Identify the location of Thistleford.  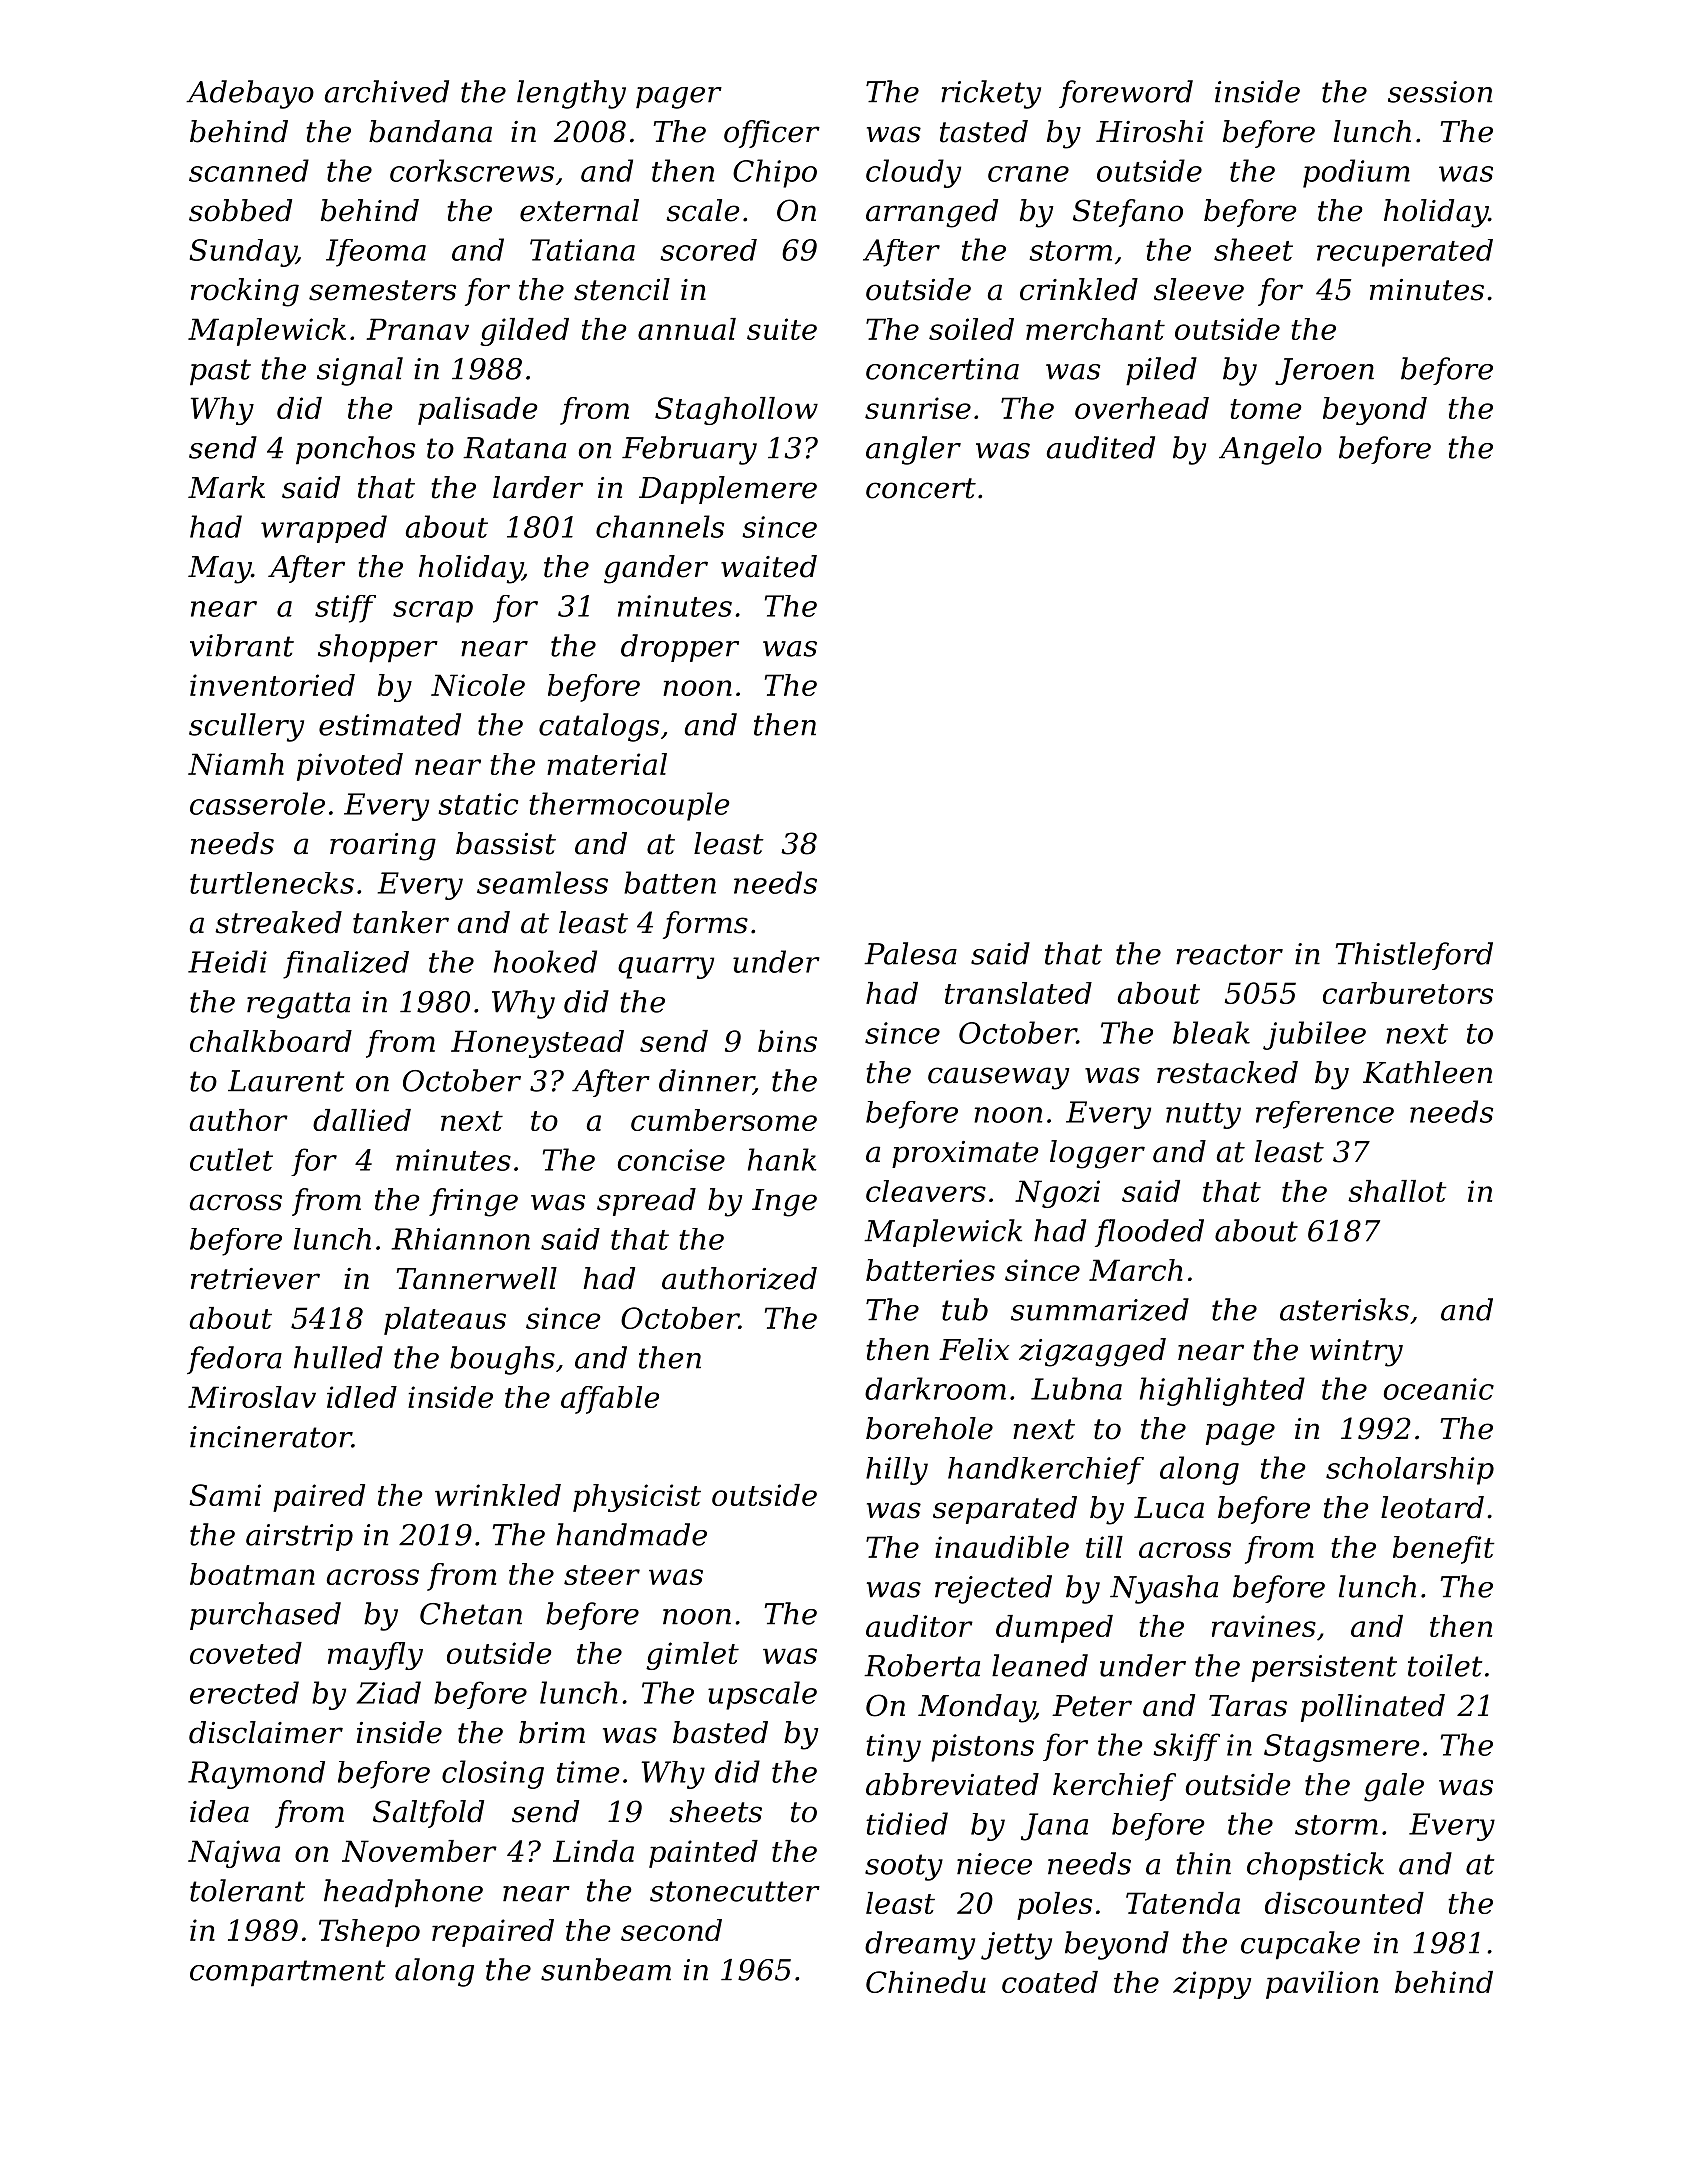
(1414, 956).
